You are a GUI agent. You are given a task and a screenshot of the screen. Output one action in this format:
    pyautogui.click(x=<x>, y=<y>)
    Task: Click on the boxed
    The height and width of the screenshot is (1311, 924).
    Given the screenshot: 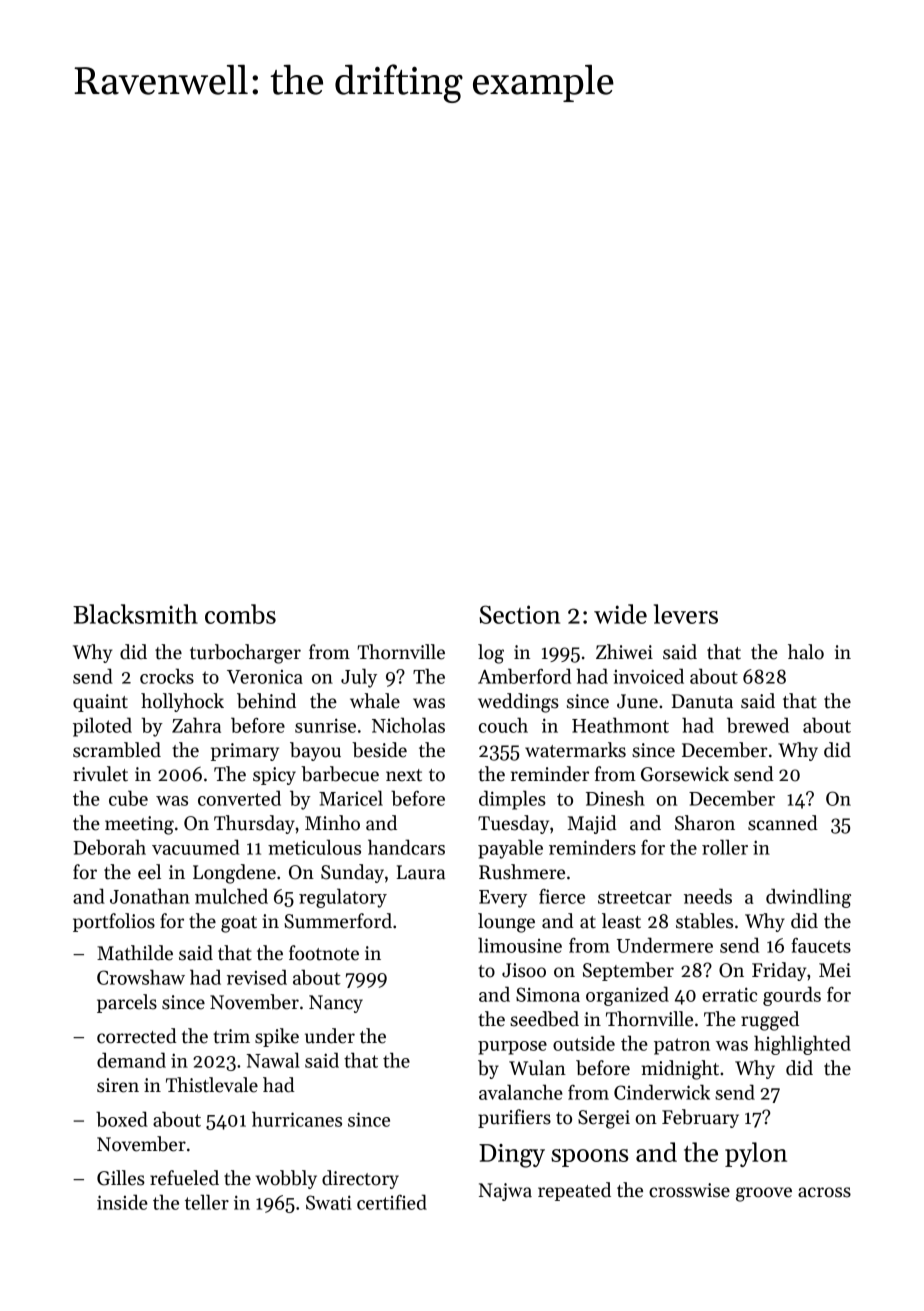 What is the action you would take?
    pyautogui.click(x=122, y=1119)
